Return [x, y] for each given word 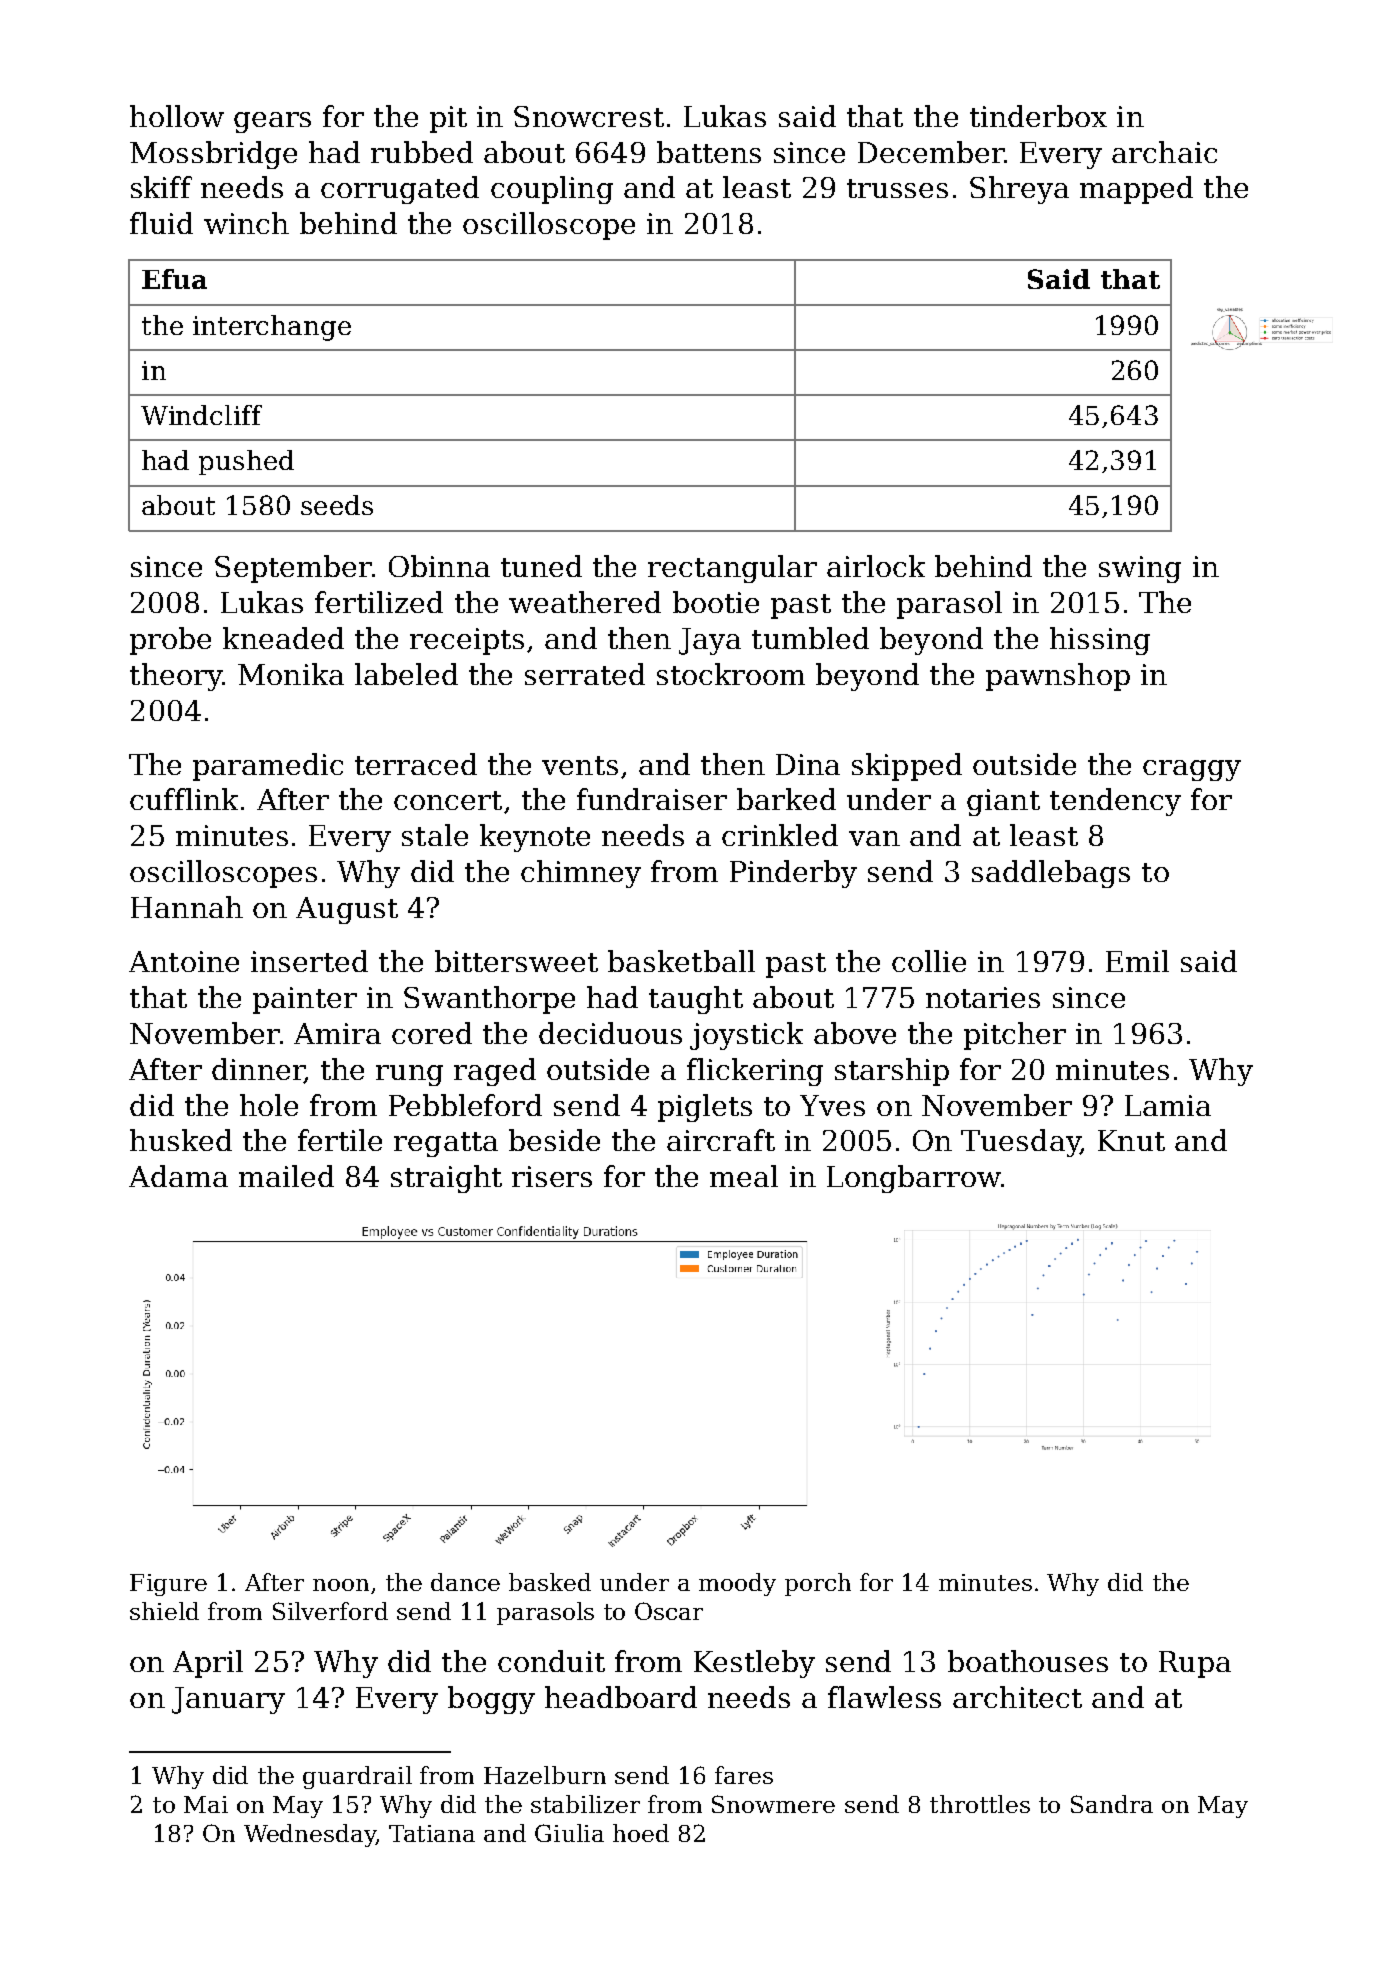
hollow [177, 116]
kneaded [283, 638]
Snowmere [773, 1804]
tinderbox [1038, 116]
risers [552, 1176]
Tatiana [432, 1833]
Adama [178, 1176]
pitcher [1015, 1036]
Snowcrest [589, 116]
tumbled [810, 638]
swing [1140, 569]
